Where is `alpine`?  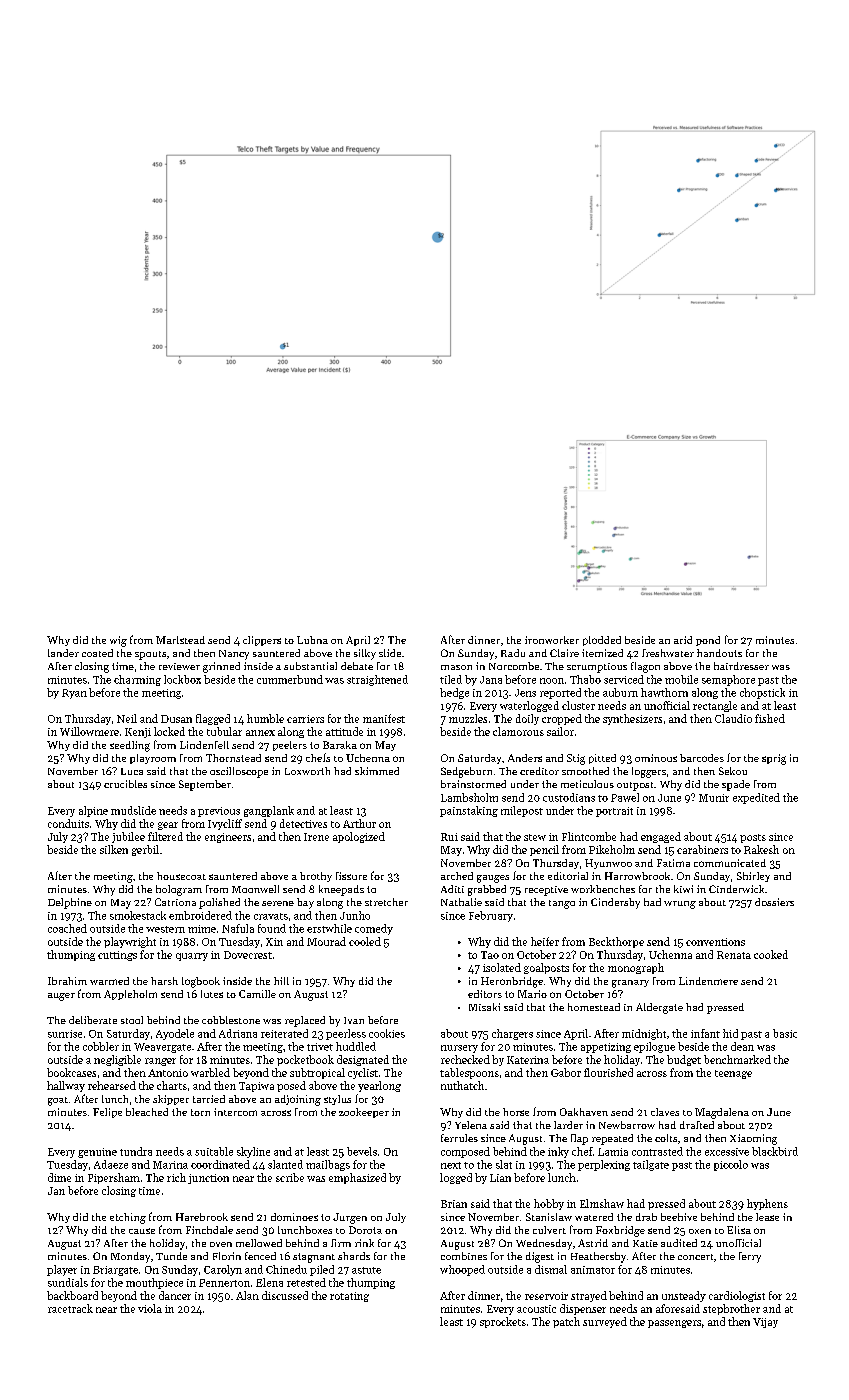 alpine is located at coordinates (93, 811).
